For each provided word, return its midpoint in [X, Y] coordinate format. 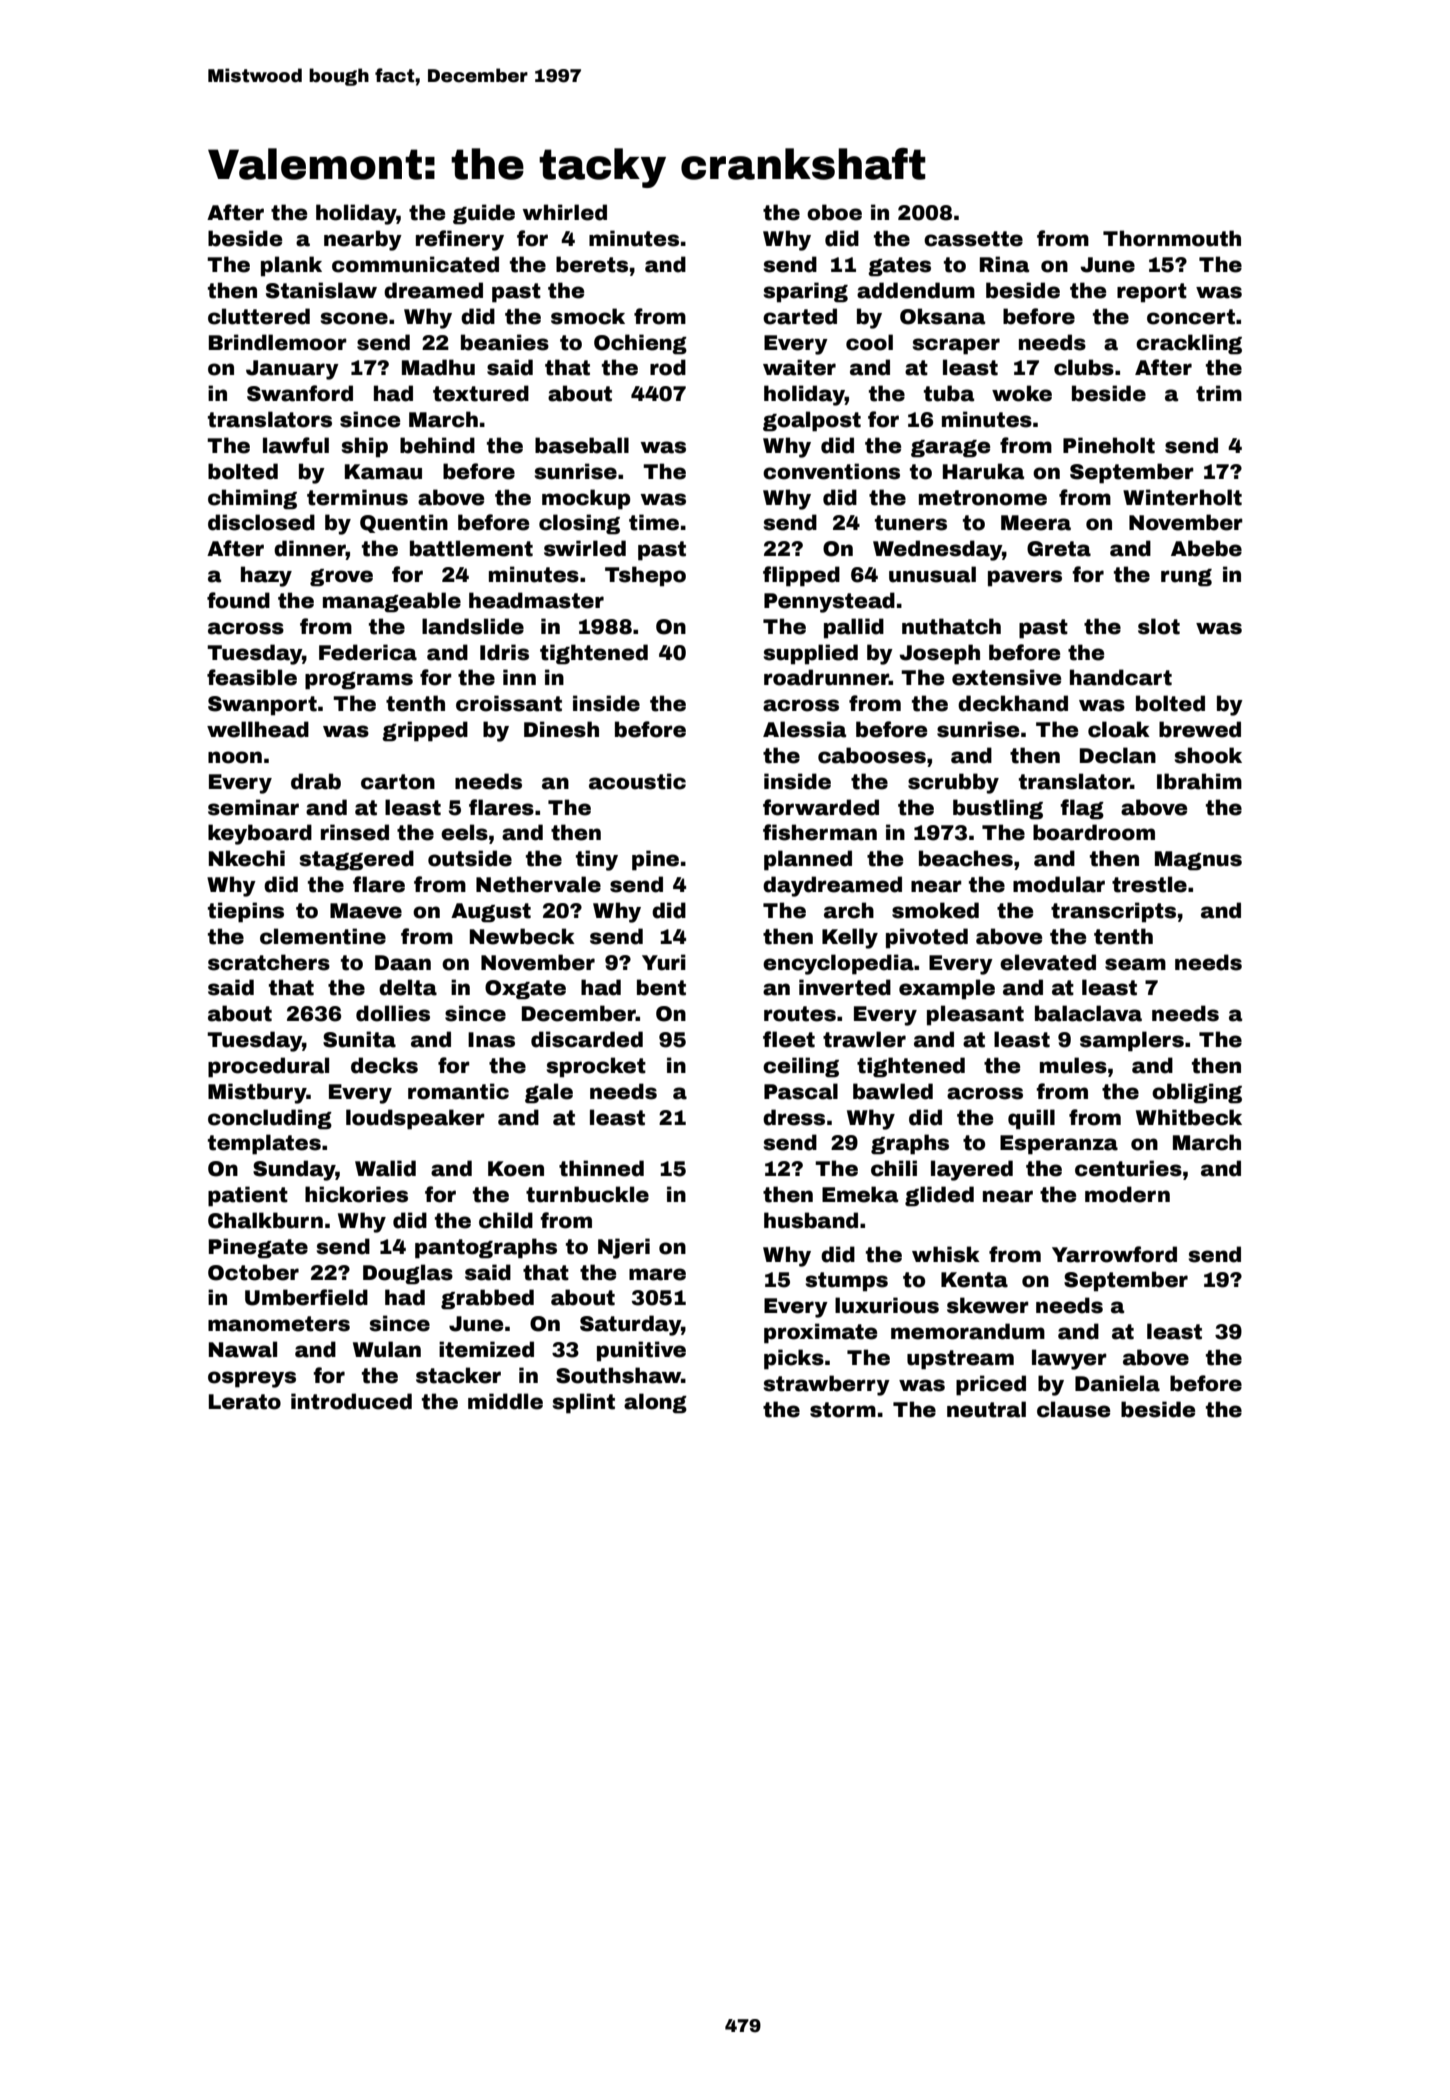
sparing [805, 292]
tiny [597, 860]
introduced [351, 1401]
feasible [252, 677]
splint [583, 1403]
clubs [1084, 367]
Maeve [366, 911]
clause [1073, 1409]
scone [354, 318]
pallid [854, 628]
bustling [998, 809]
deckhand [1013, 703]
